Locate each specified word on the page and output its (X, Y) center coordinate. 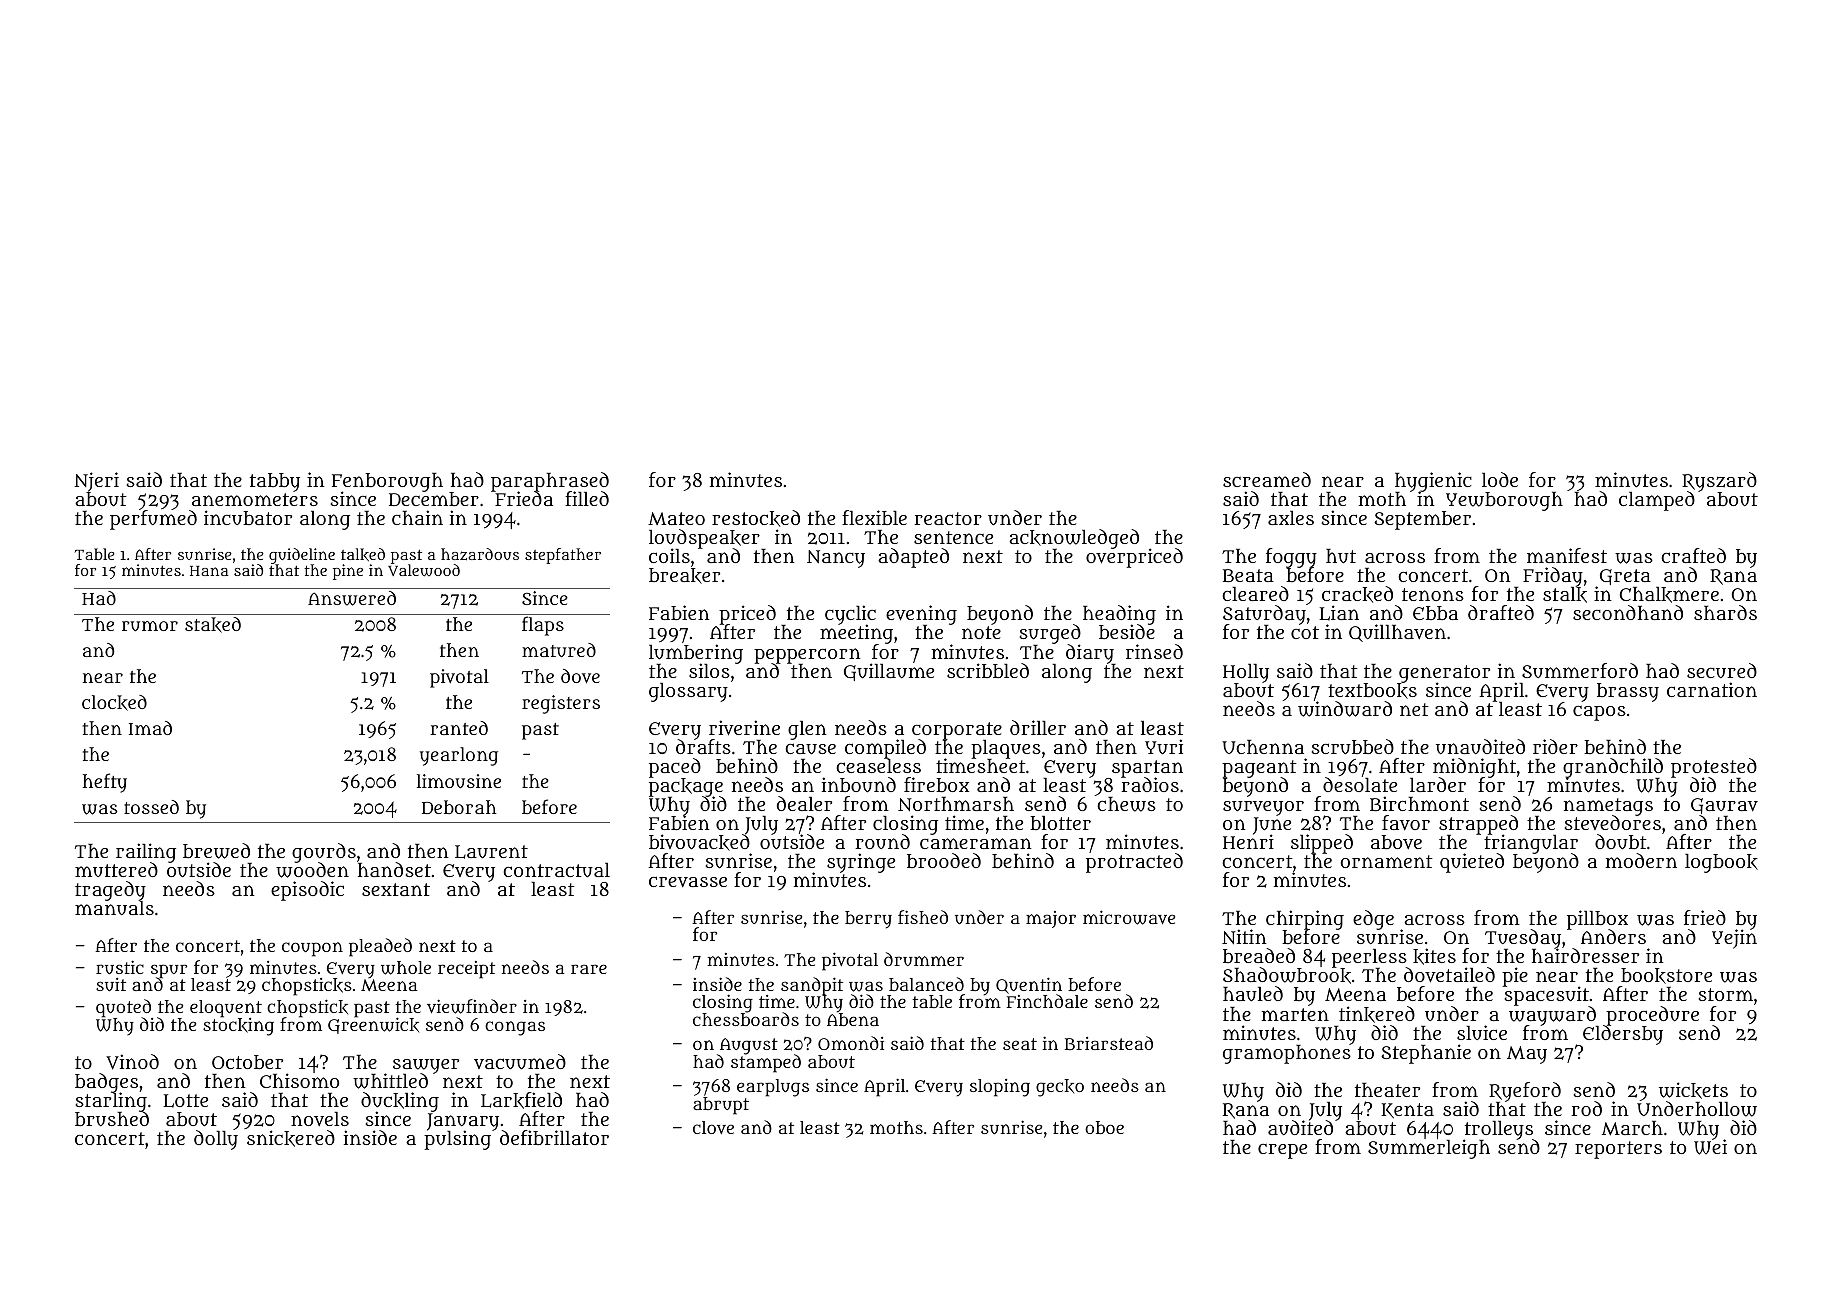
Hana (209, 571)
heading (1119, 615)
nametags (1608, 807)
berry (868, 920)
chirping (1305, 920)
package (686, 787)
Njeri (96, 482)
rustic (120, 967)
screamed (1267, 479)
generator (1444, 674)
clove (713, 1127)
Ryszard (1719, 482)
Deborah (459, 807)
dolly (216, 1140)
